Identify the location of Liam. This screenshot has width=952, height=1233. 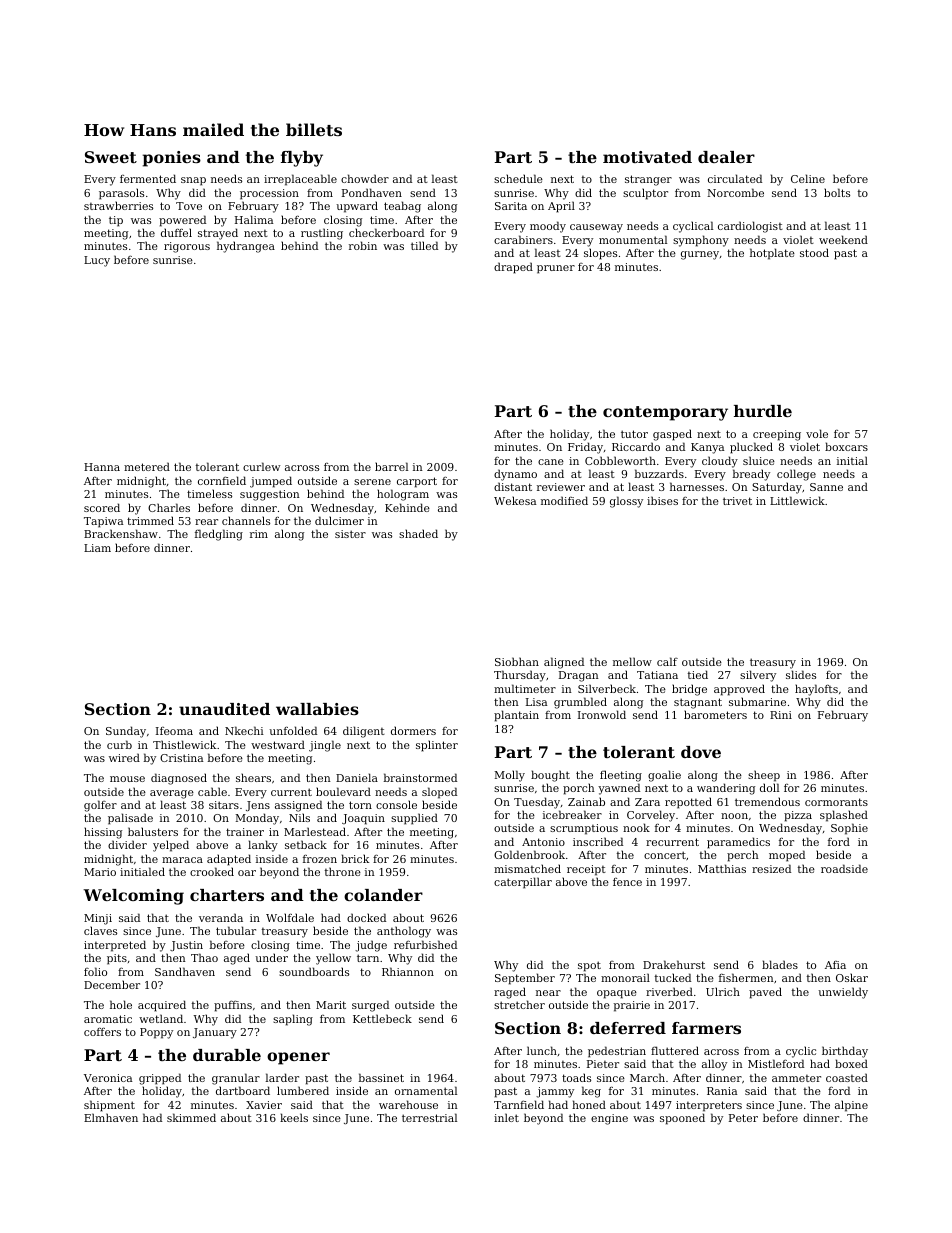
(97, 548).
